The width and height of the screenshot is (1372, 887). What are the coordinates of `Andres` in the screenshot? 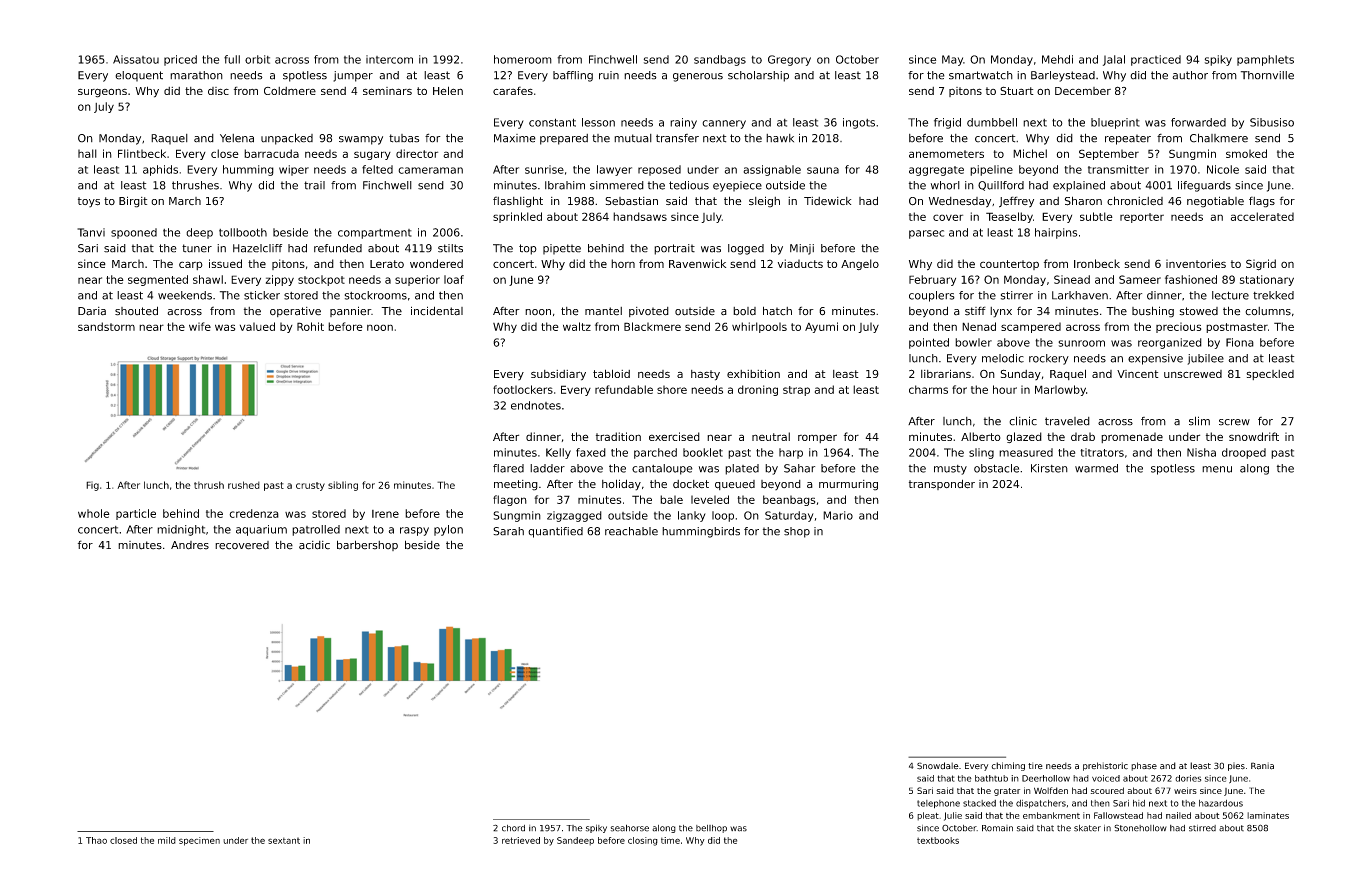 It's located at (190, 545).
